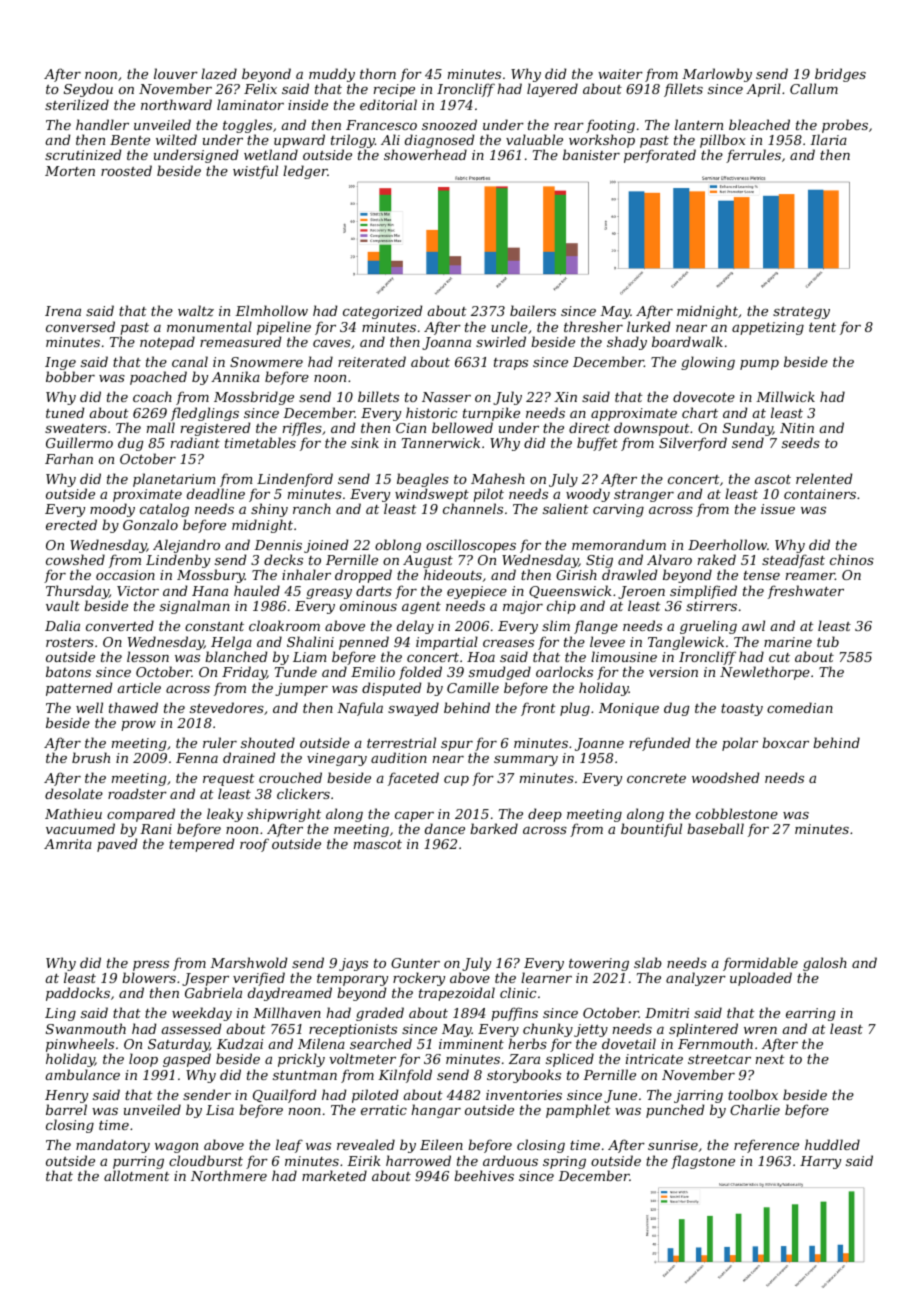 The width and height of the screenshot is (924, 1308). I want to click on Marlowby, so click(717, 75).
